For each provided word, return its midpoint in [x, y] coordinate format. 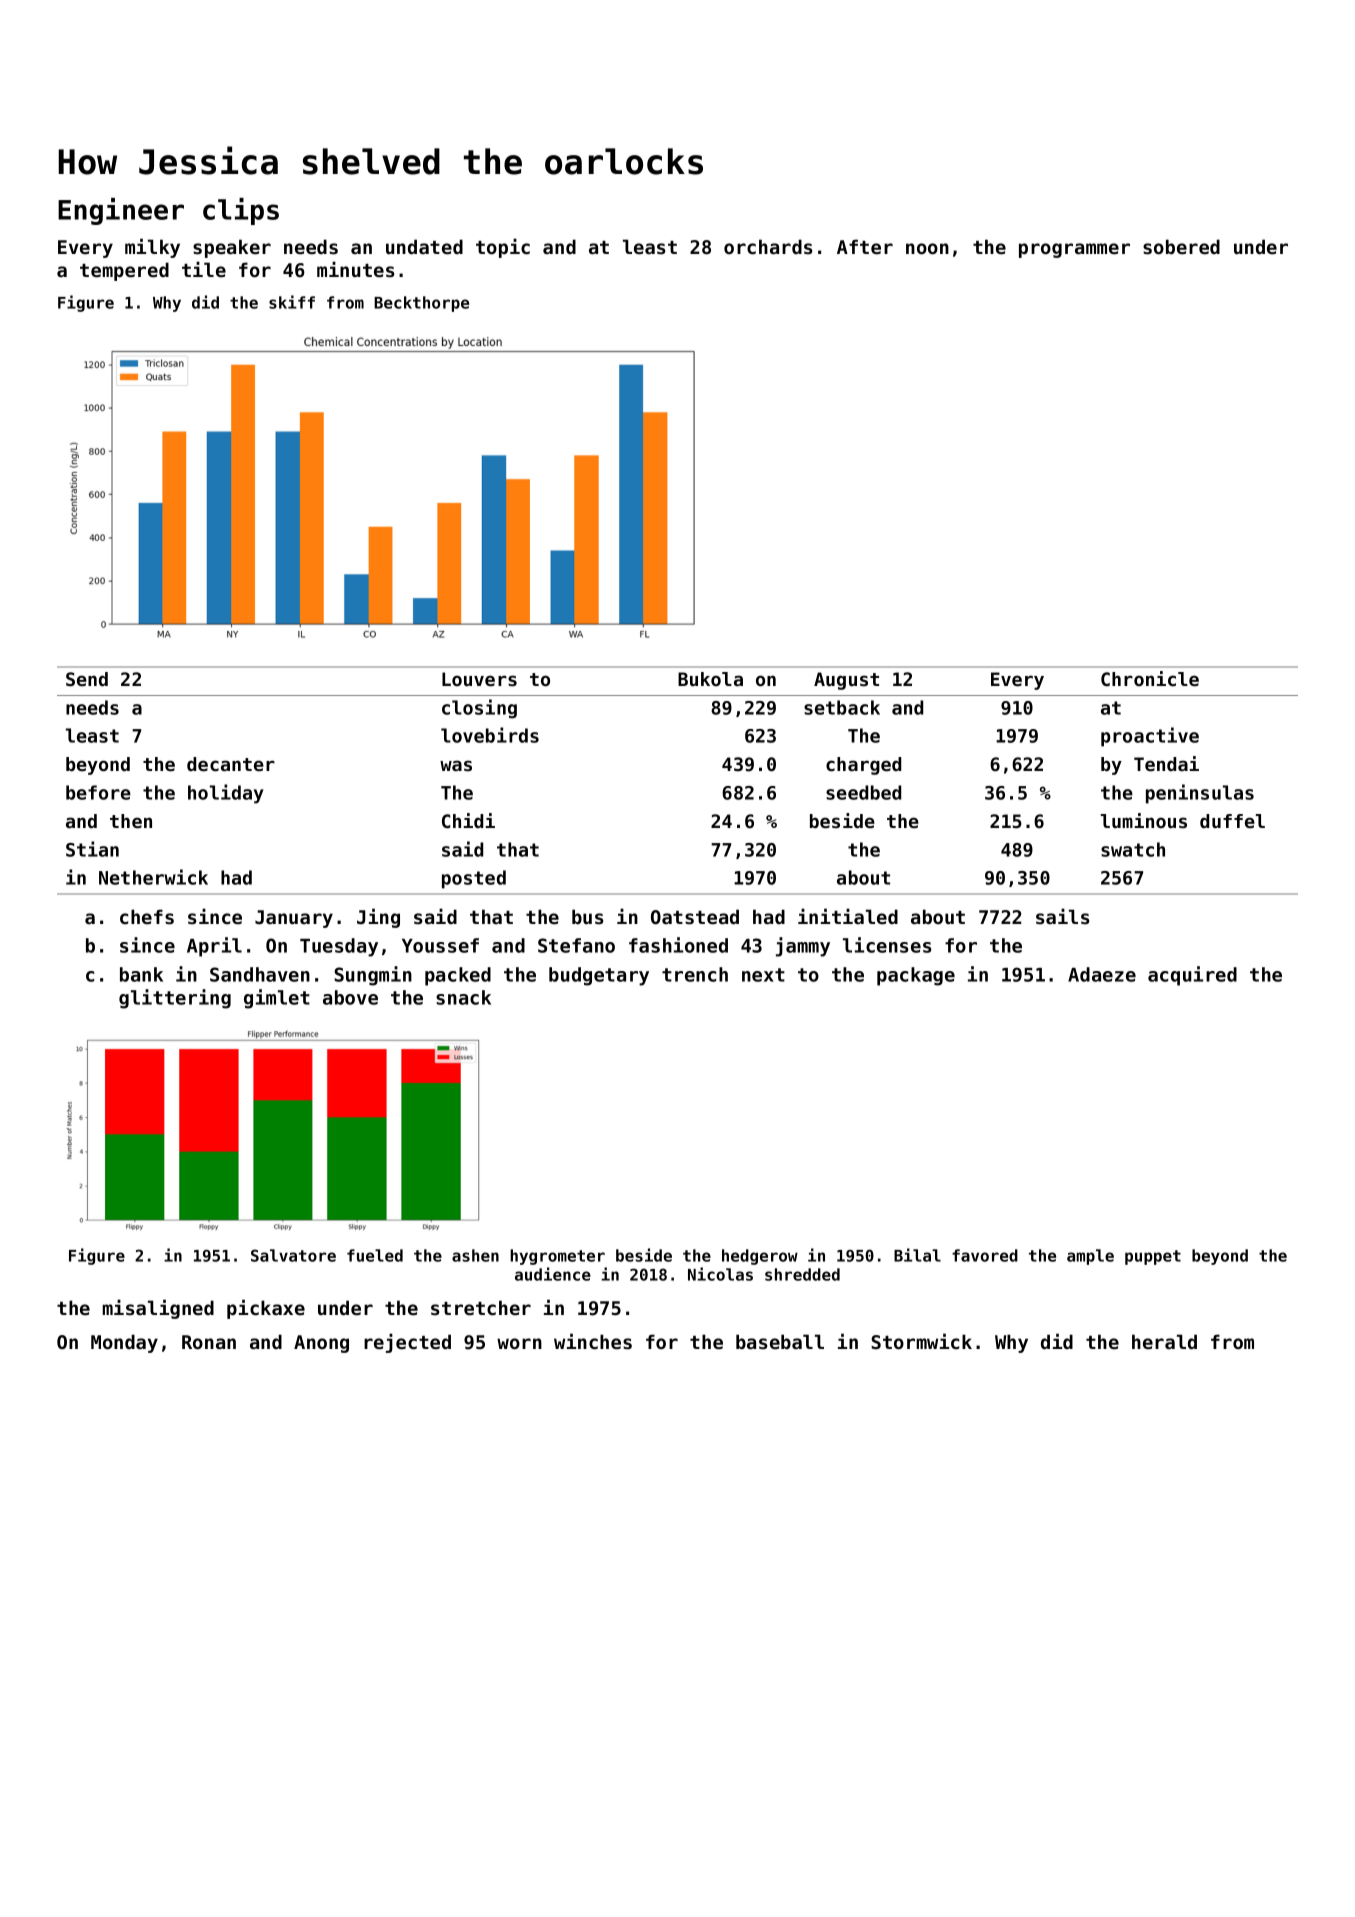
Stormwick [921, 1341]
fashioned [678, 945]
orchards [768, 246]
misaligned [158, 1309]
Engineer [121, 211]
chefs [147, 917]
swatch [1133, 849]
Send [87, 679]
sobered [1181, 247]
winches [593, 1341]
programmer [1074, 250]
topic [503, 248]
